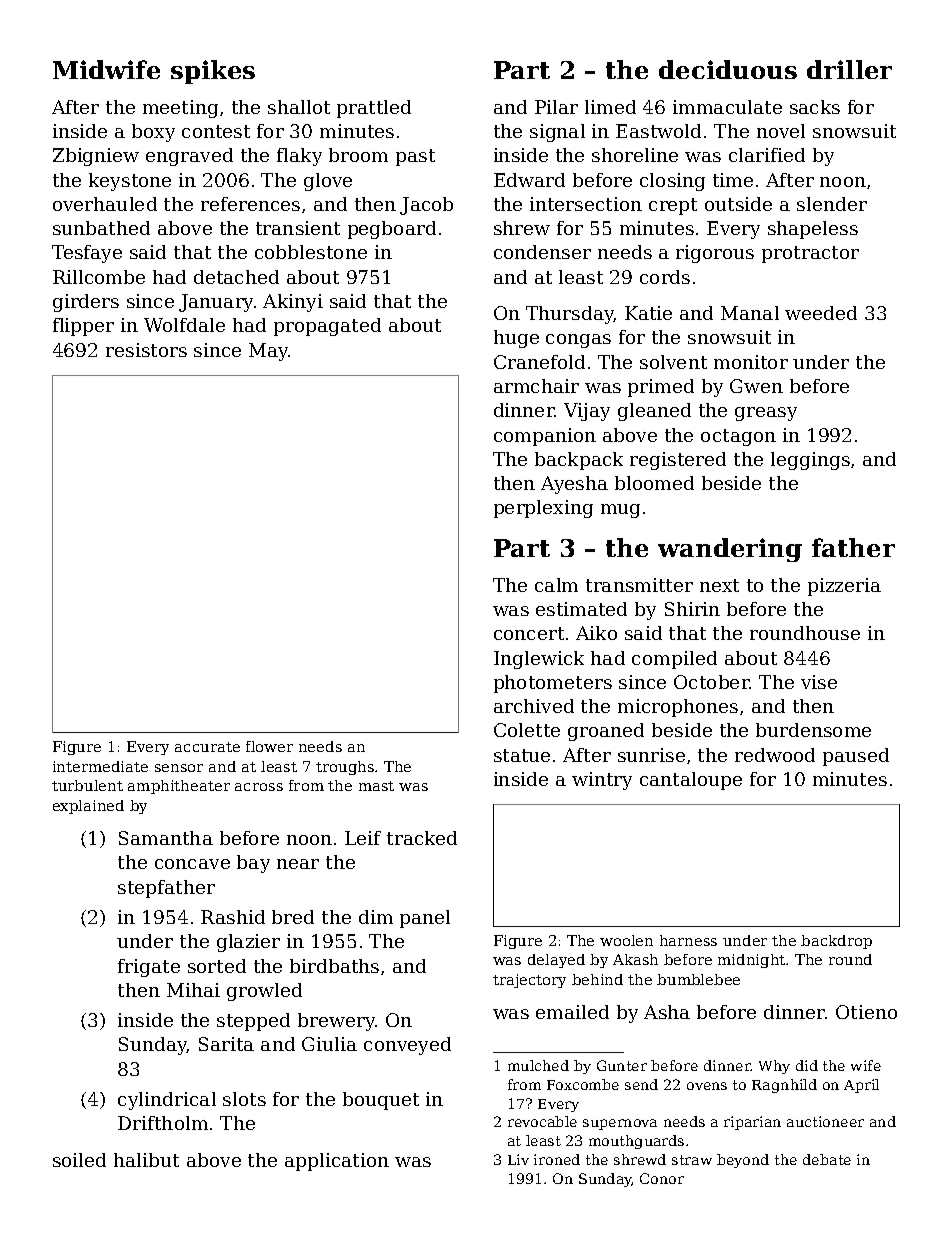  Describe the element at coordinates (586, 204) in the document. I see `intersection` at that location.
